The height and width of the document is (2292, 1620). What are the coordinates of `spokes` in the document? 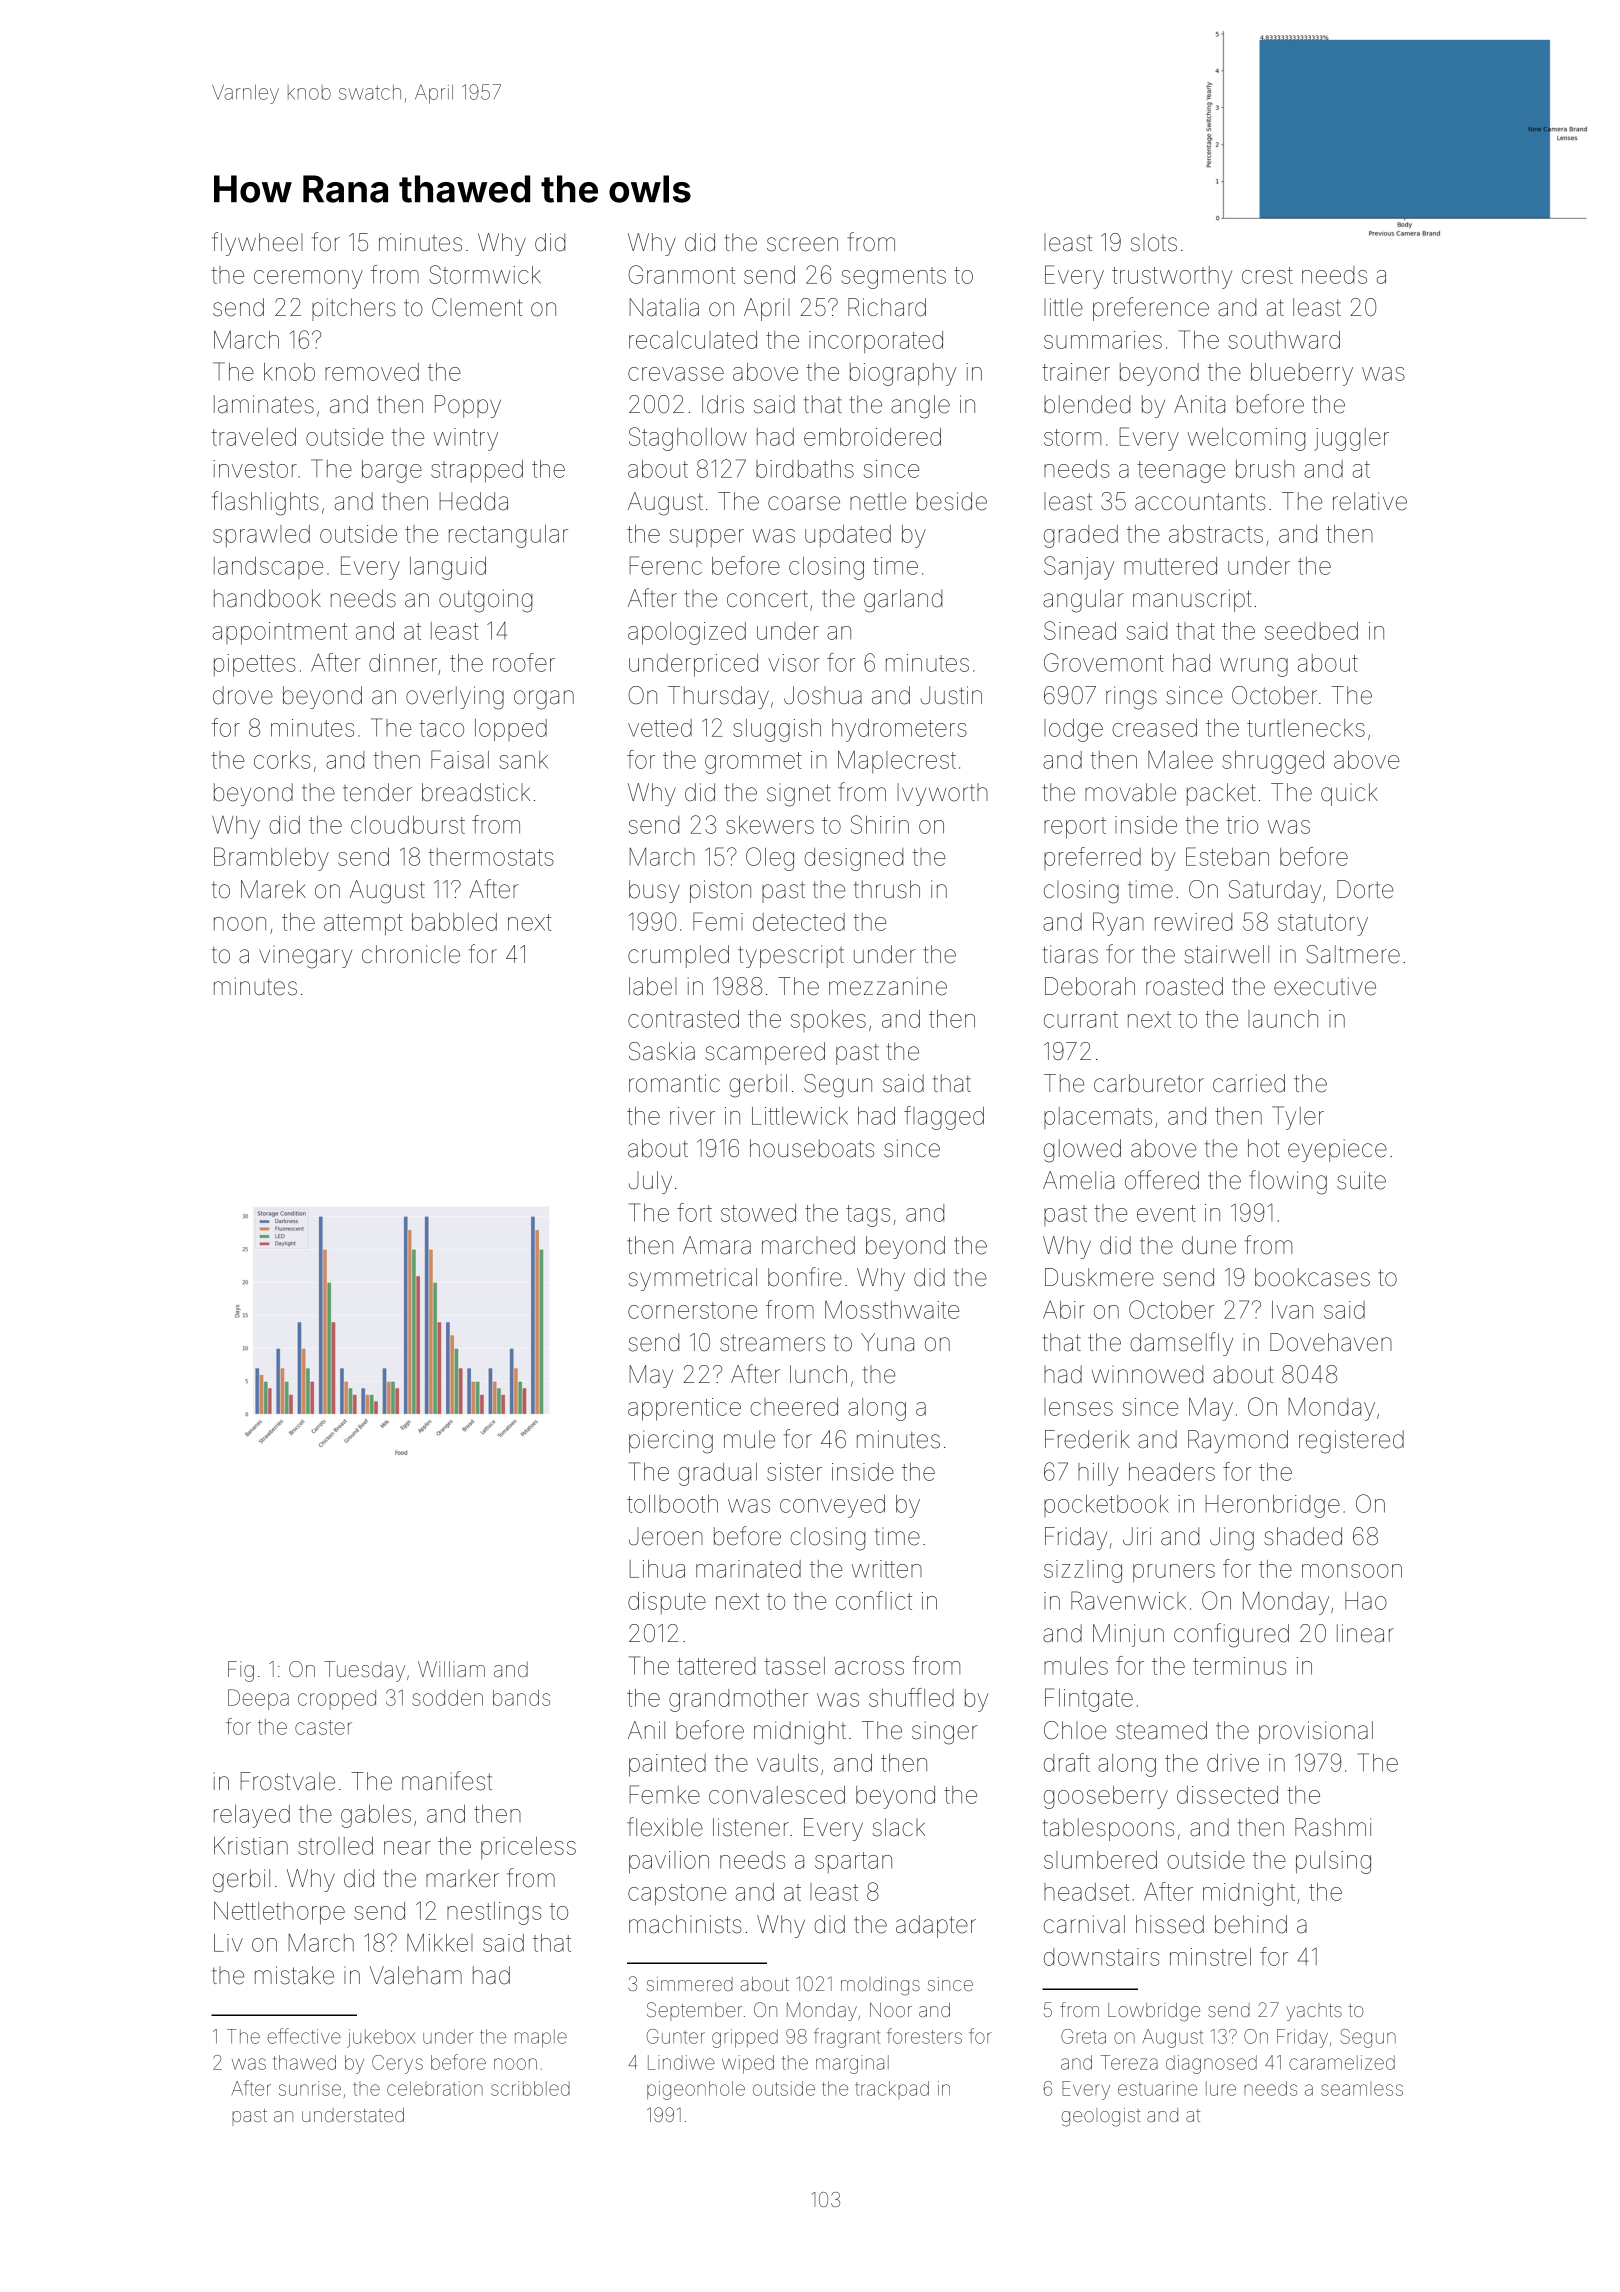 It's located at (828, 1021).
